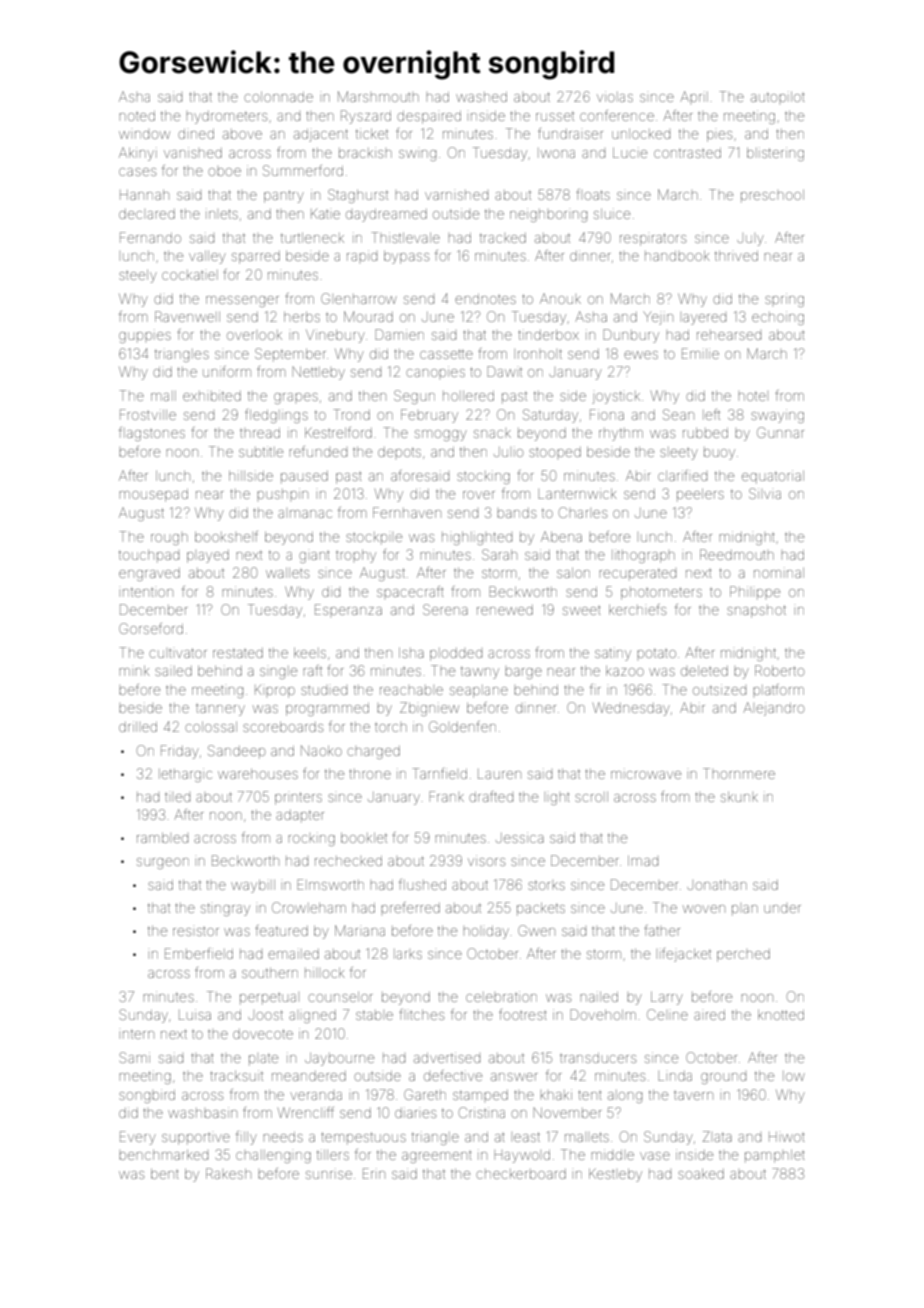  What do you see at coordinates (227, 371) in the screenshot?
I see `uniform` at bounding box center [227, 371].
